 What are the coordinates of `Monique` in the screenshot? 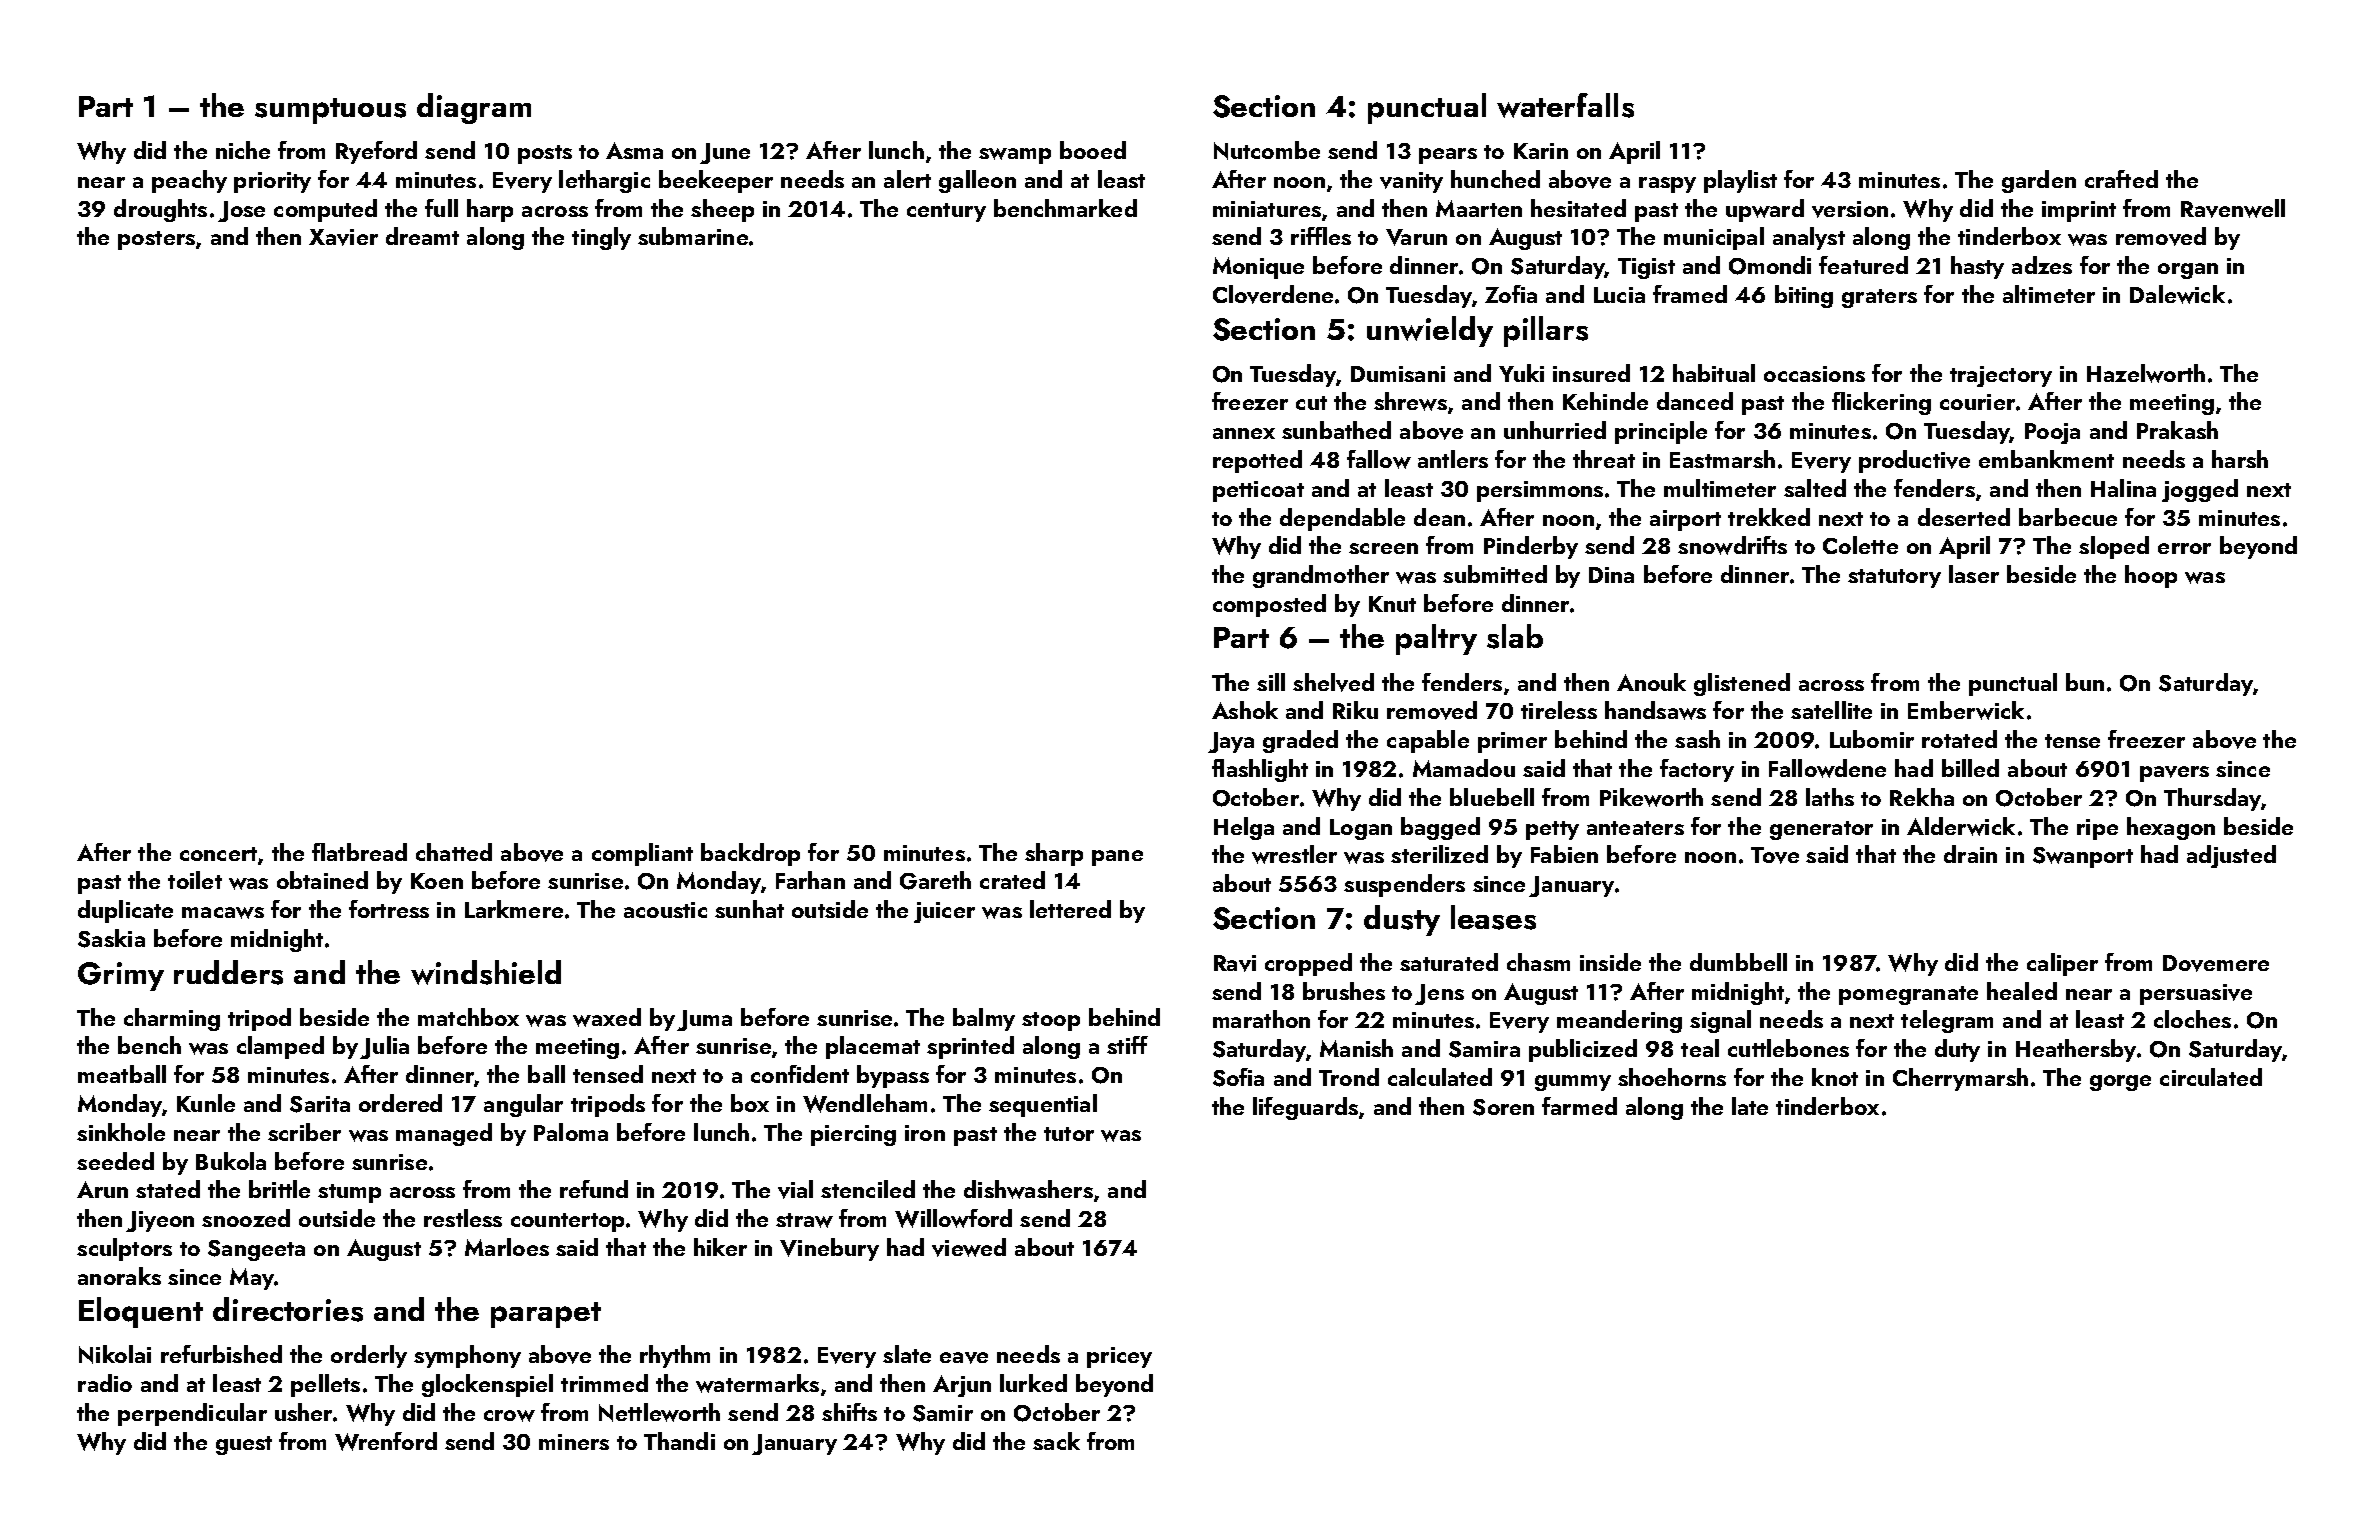 It's located at (1258, 268).
